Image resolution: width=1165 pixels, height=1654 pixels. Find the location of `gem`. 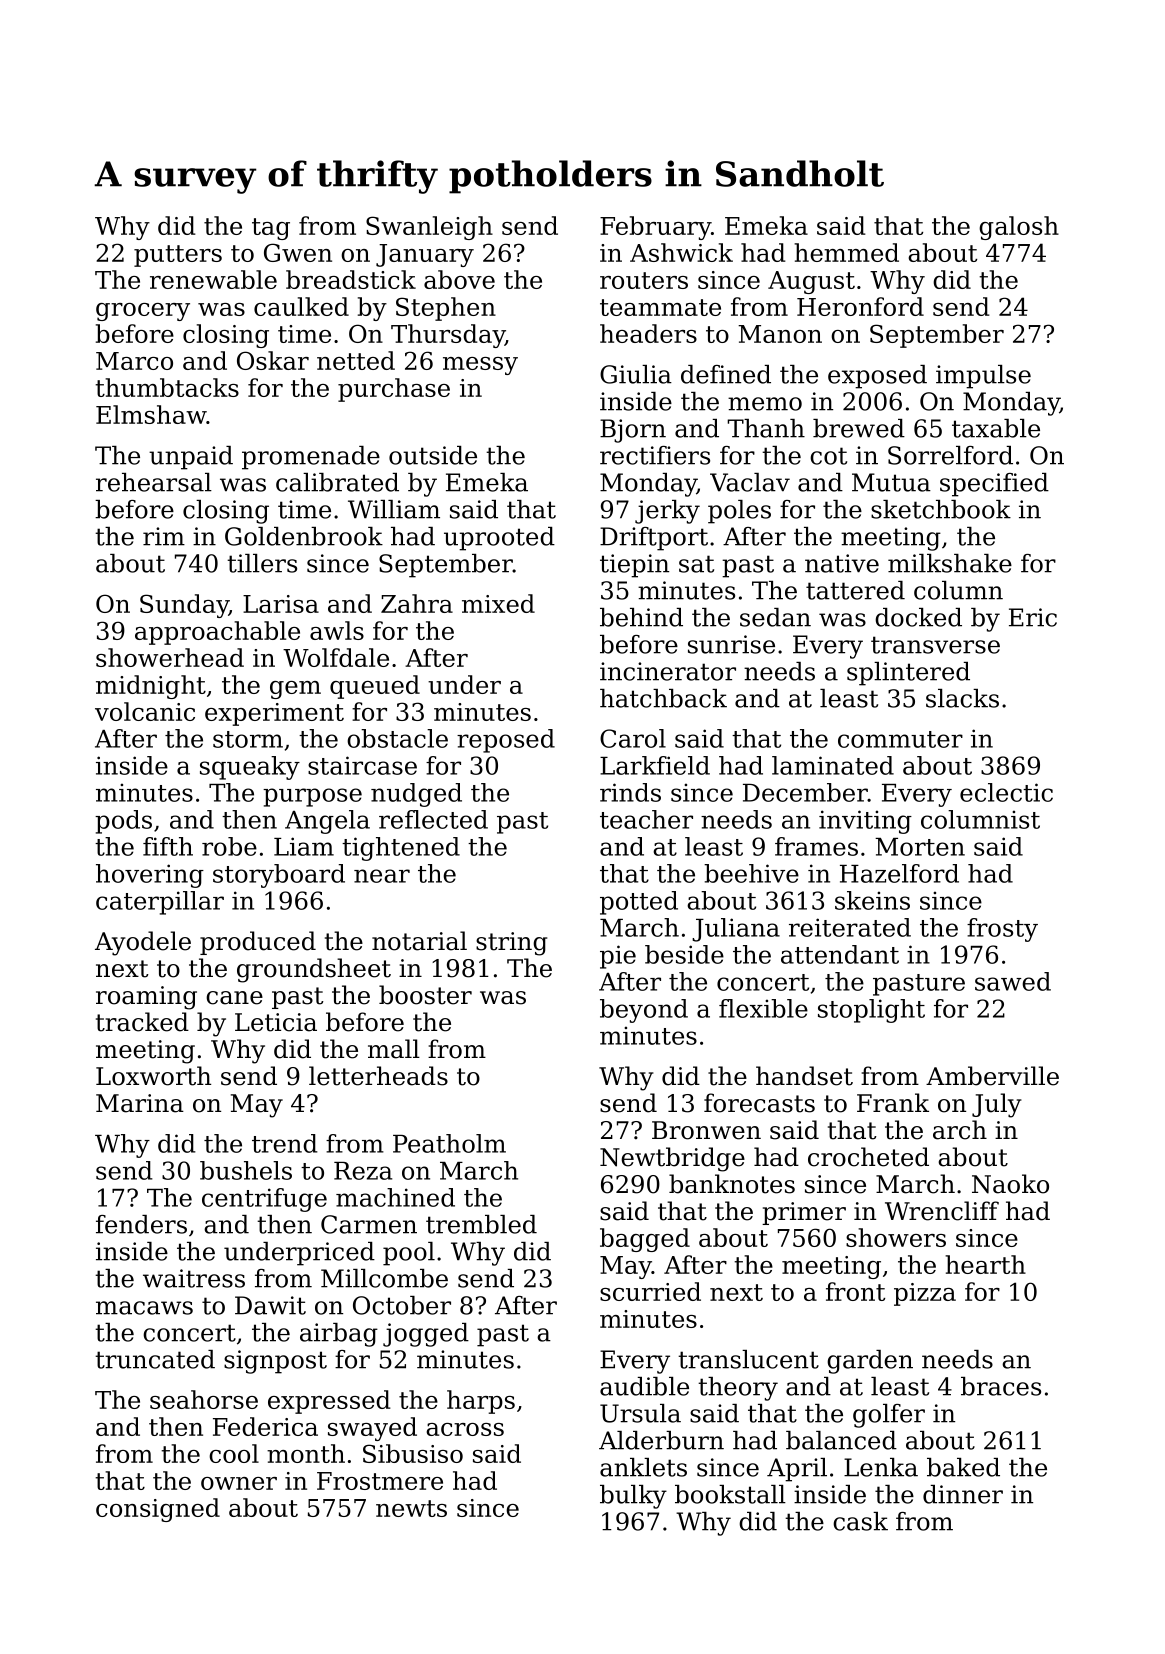

gem is located at coordinates (295, 690).
